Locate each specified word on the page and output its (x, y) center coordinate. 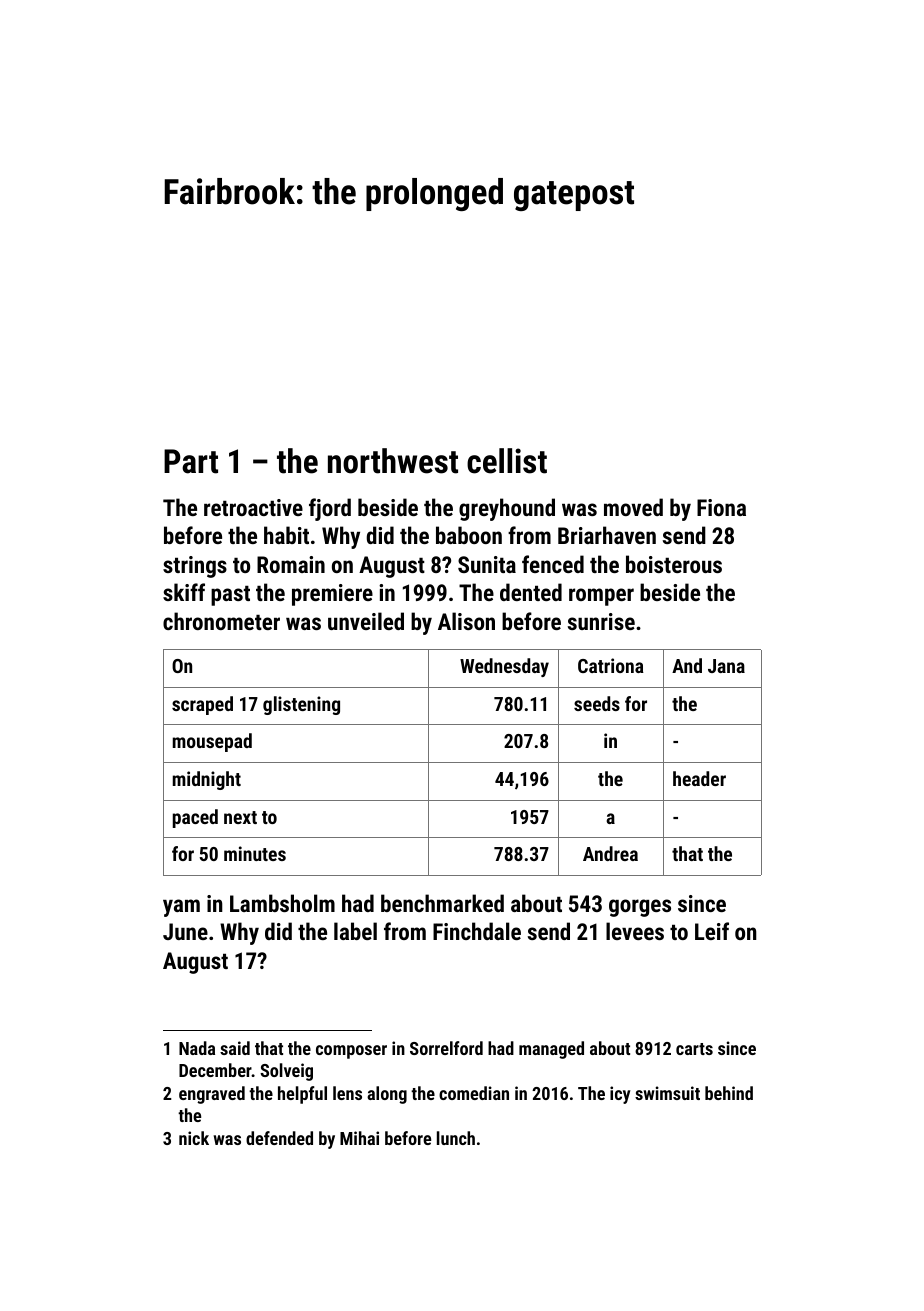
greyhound (507, 509)
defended (279, 1138)
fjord (330, 509)
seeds (597, 703)
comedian (474, 1093)
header (699, 778)
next (240, 817)
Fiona (721, 507)
